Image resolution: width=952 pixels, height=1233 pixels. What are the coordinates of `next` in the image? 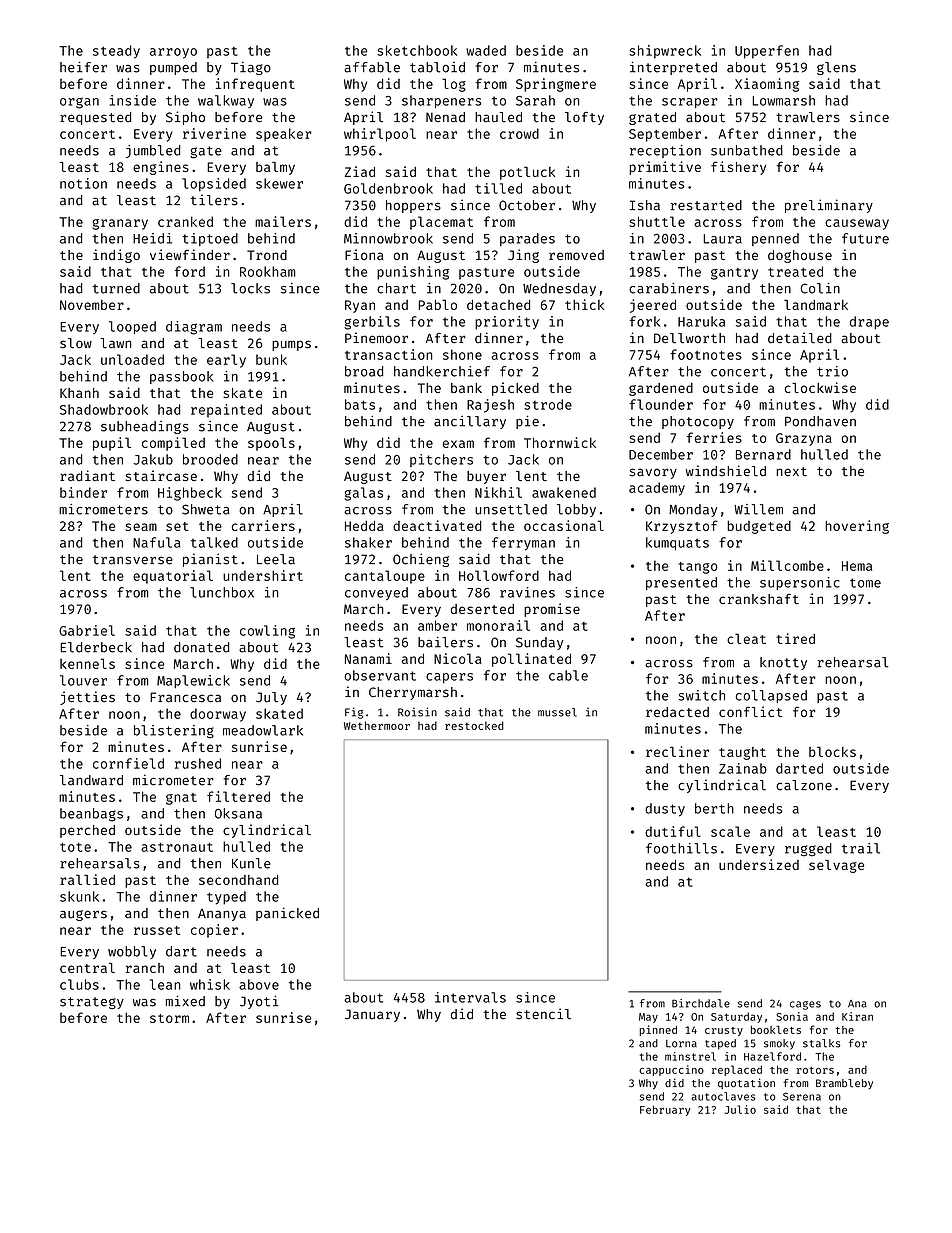 It's located at (791, 472).
